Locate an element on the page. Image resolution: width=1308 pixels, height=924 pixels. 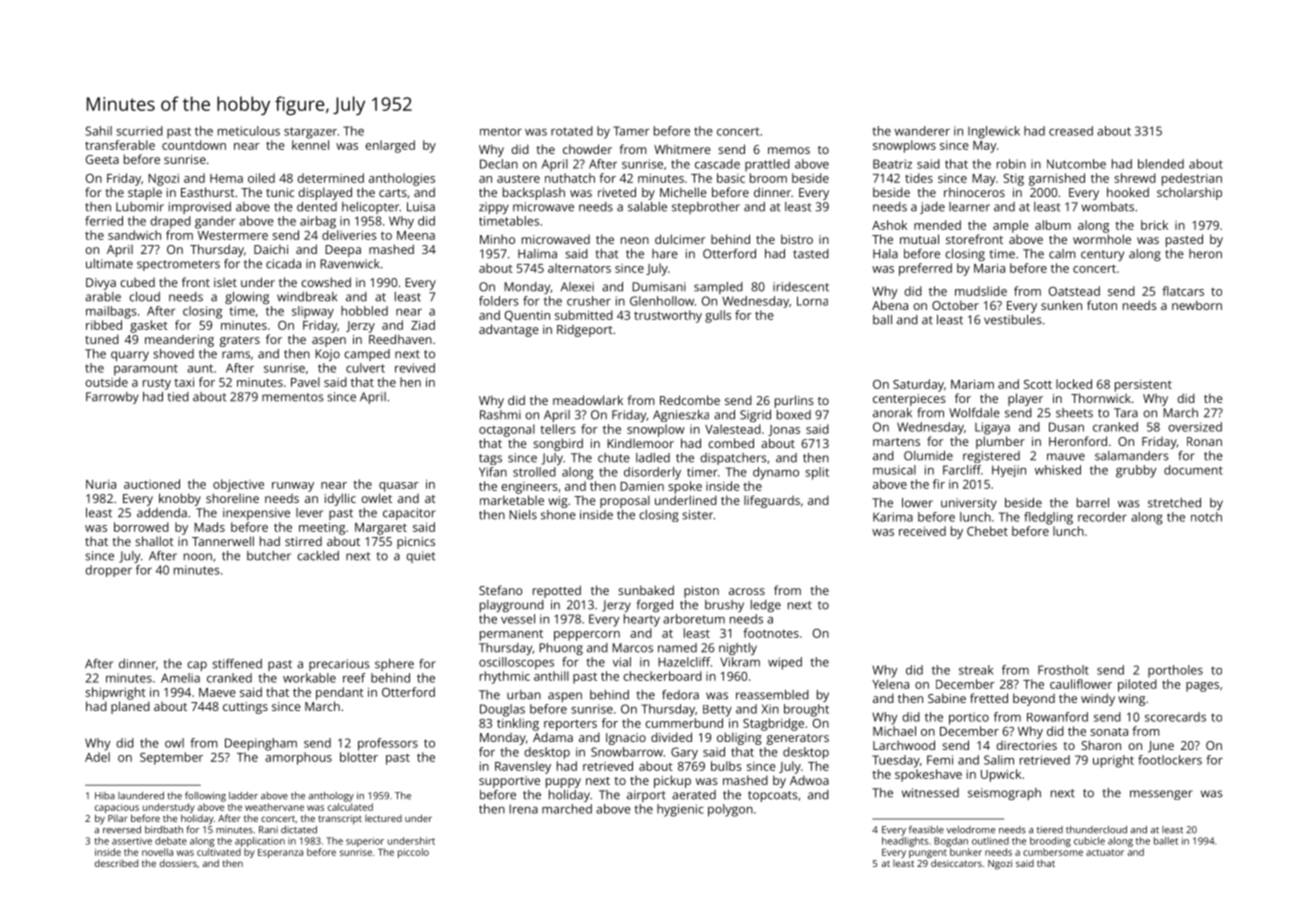
Adel is located at coordinates (97, 757).
